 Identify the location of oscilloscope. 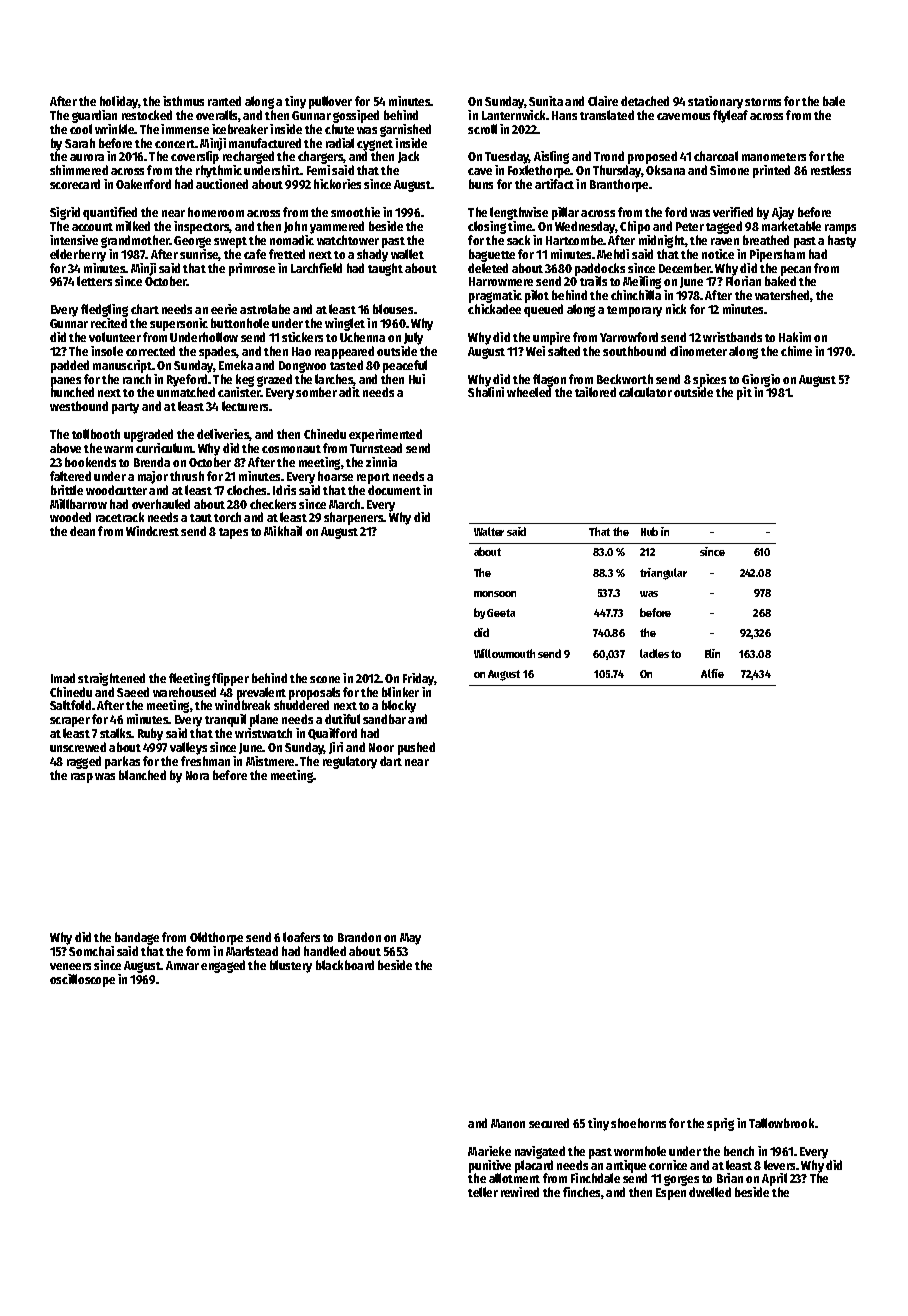
(82, 980).
